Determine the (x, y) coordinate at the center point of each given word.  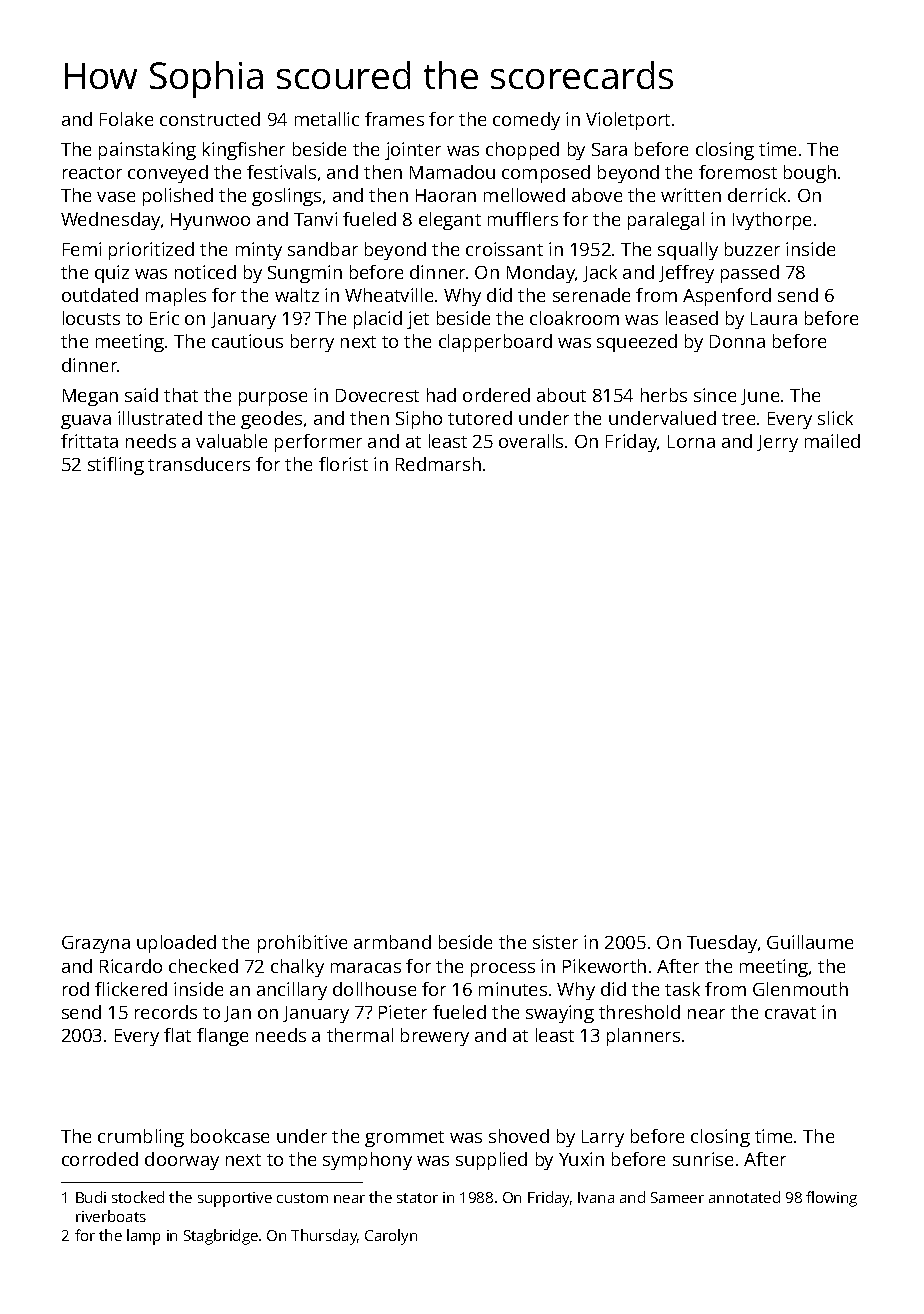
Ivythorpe (772, 221)
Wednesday (110, 221)
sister (555, 942)
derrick (757, 195)
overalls (531, 441)
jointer (413, 151)
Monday (541, 274)
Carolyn (391, 1237)
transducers (199, 464)
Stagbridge (221, 1237)
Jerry (777, 443)
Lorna (691, 441)
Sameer (677, 1197)
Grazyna (96, 944)
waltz (297, 295)
